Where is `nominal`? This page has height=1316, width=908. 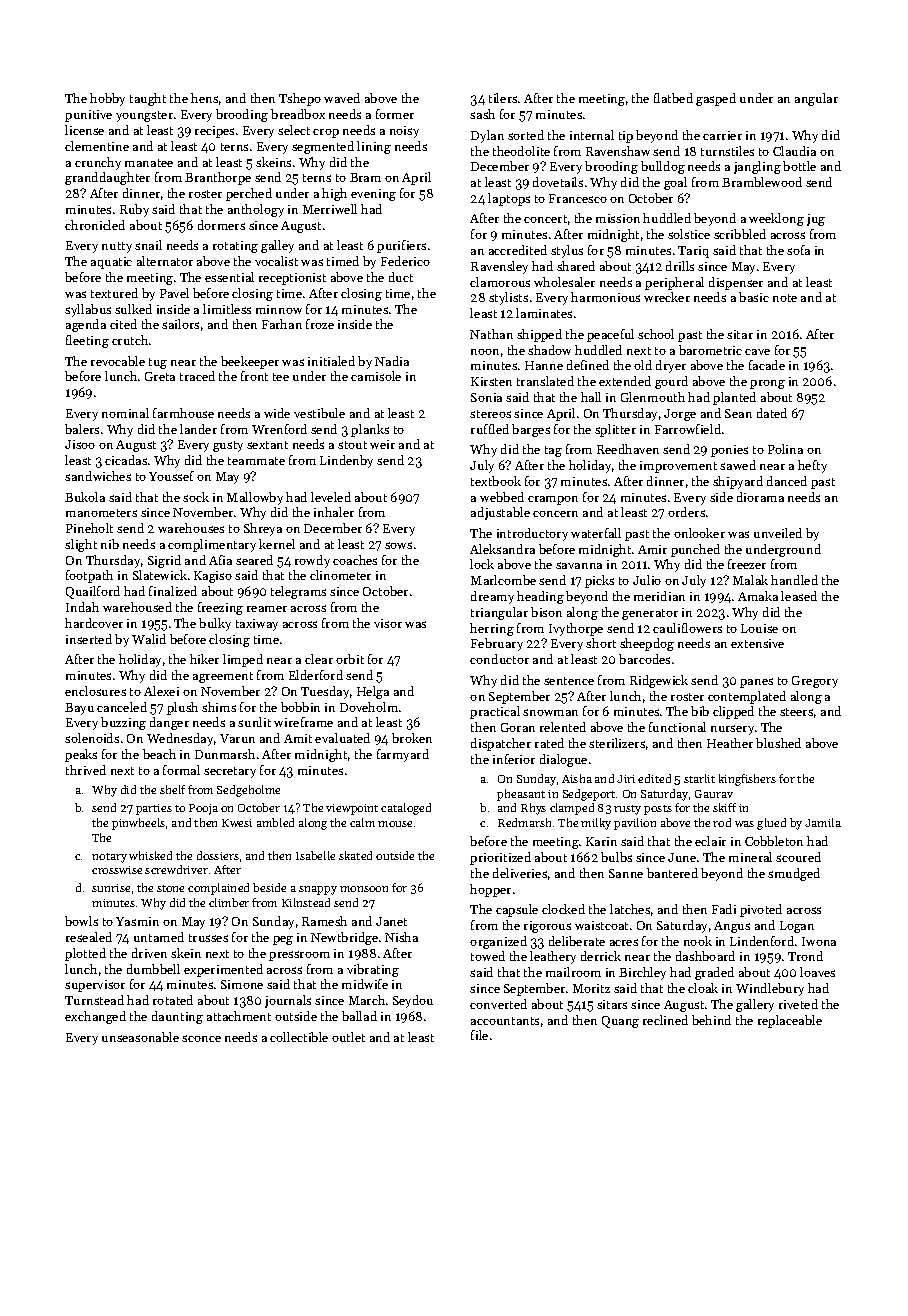 nominal is located at coordinates (125, 413).
